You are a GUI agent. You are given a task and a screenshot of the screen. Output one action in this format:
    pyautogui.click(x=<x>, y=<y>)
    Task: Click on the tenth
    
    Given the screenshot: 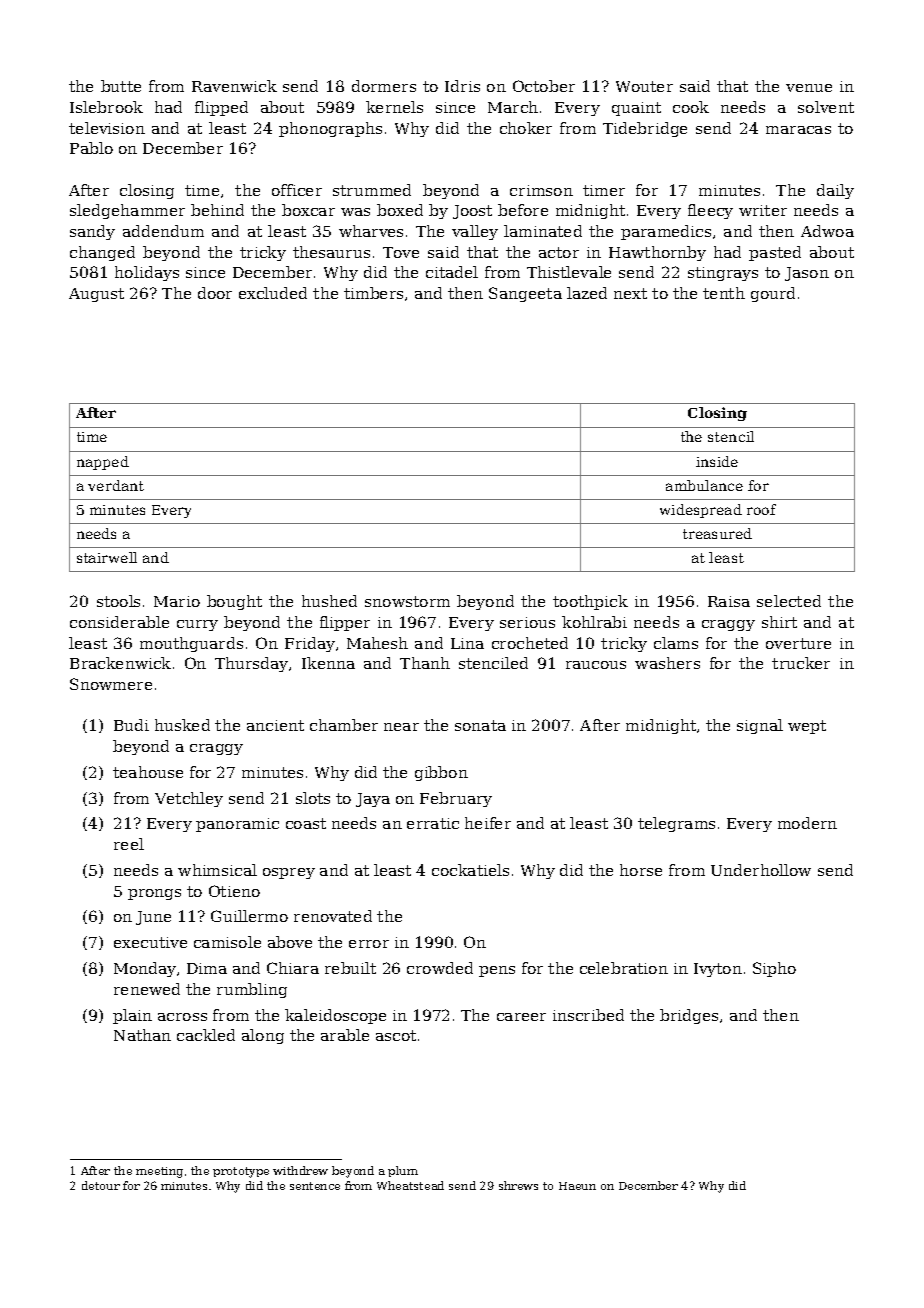 What is the action you would take?
    pyautogui.click(x=724, y=293)
